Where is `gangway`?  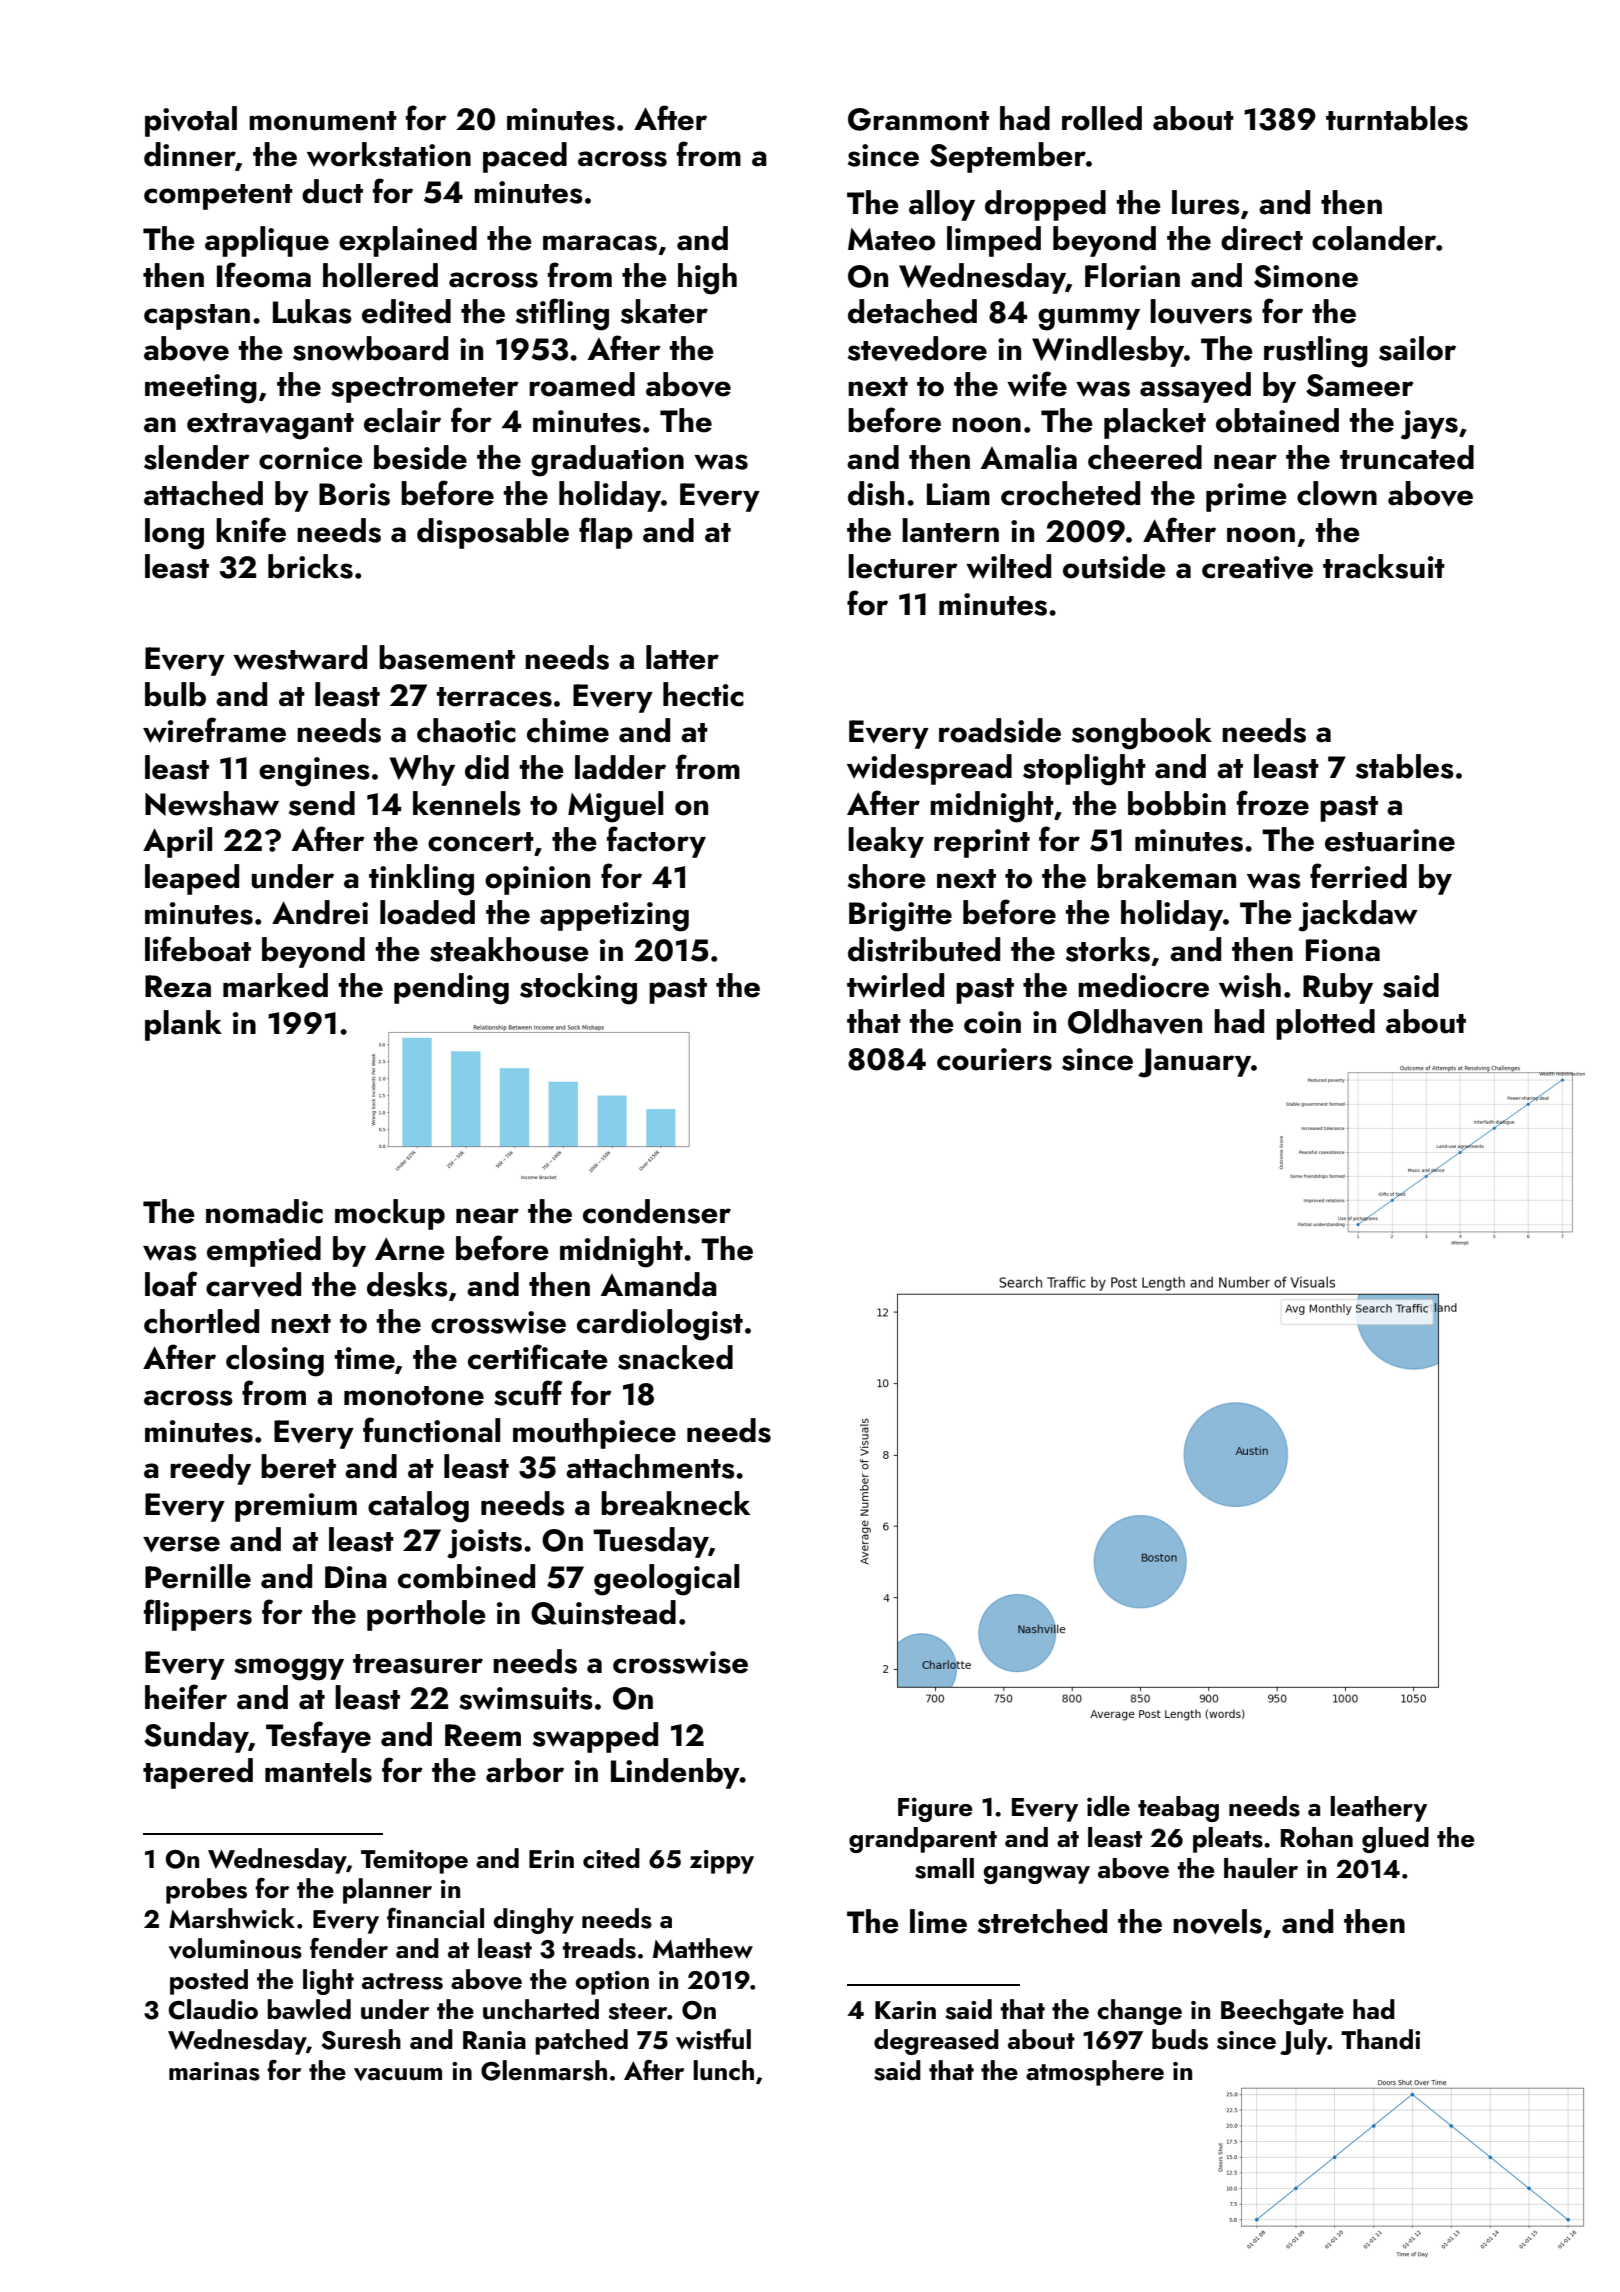
gangway is located at coordinates (1036, 1875).
